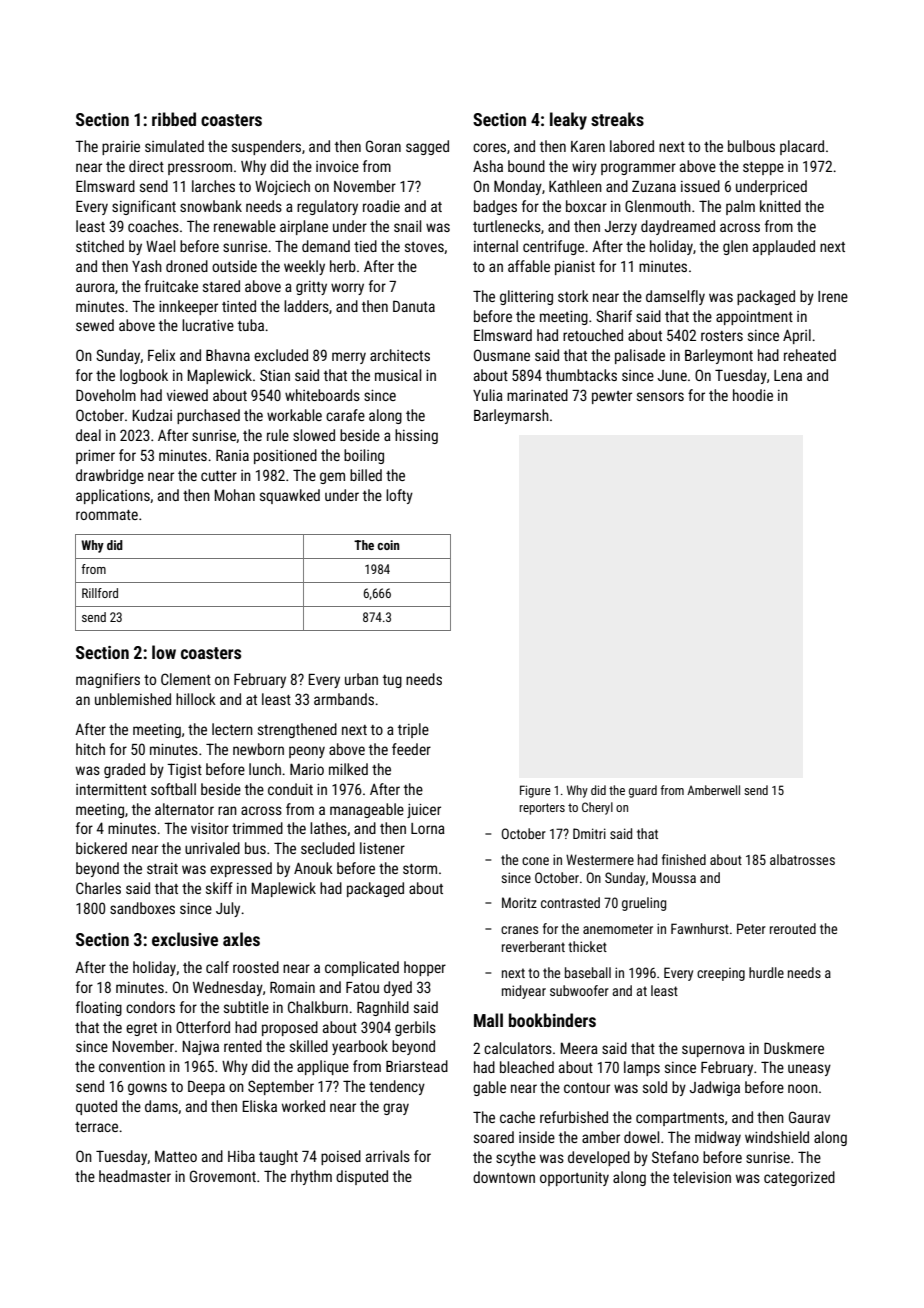  What do you see at coordinates (388, 1156) in the document?
I see `arrivals` at bounding box center [388, 1156].
